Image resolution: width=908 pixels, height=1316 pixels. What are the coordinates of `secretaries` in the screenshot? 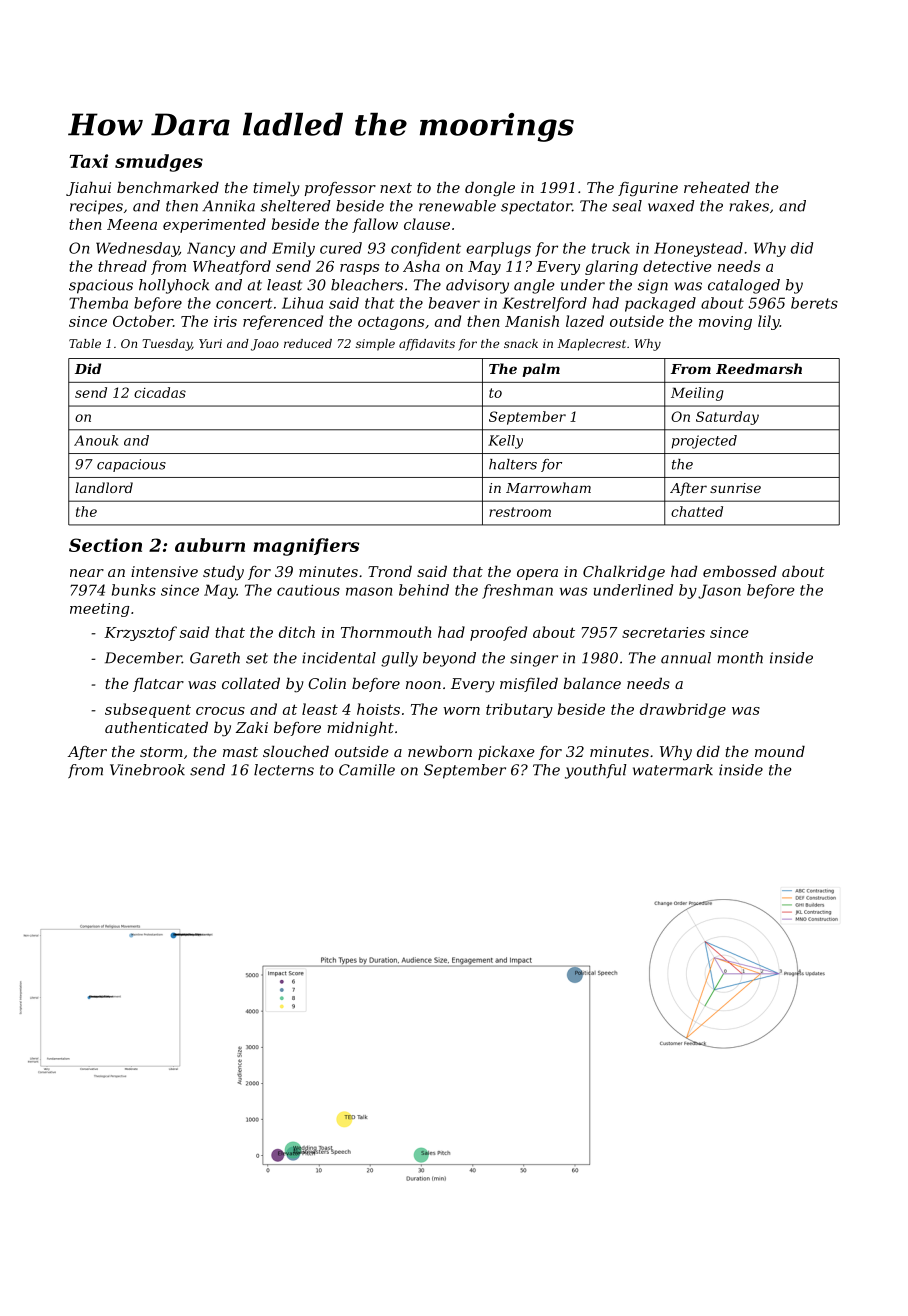 It's located at (663, 632).
